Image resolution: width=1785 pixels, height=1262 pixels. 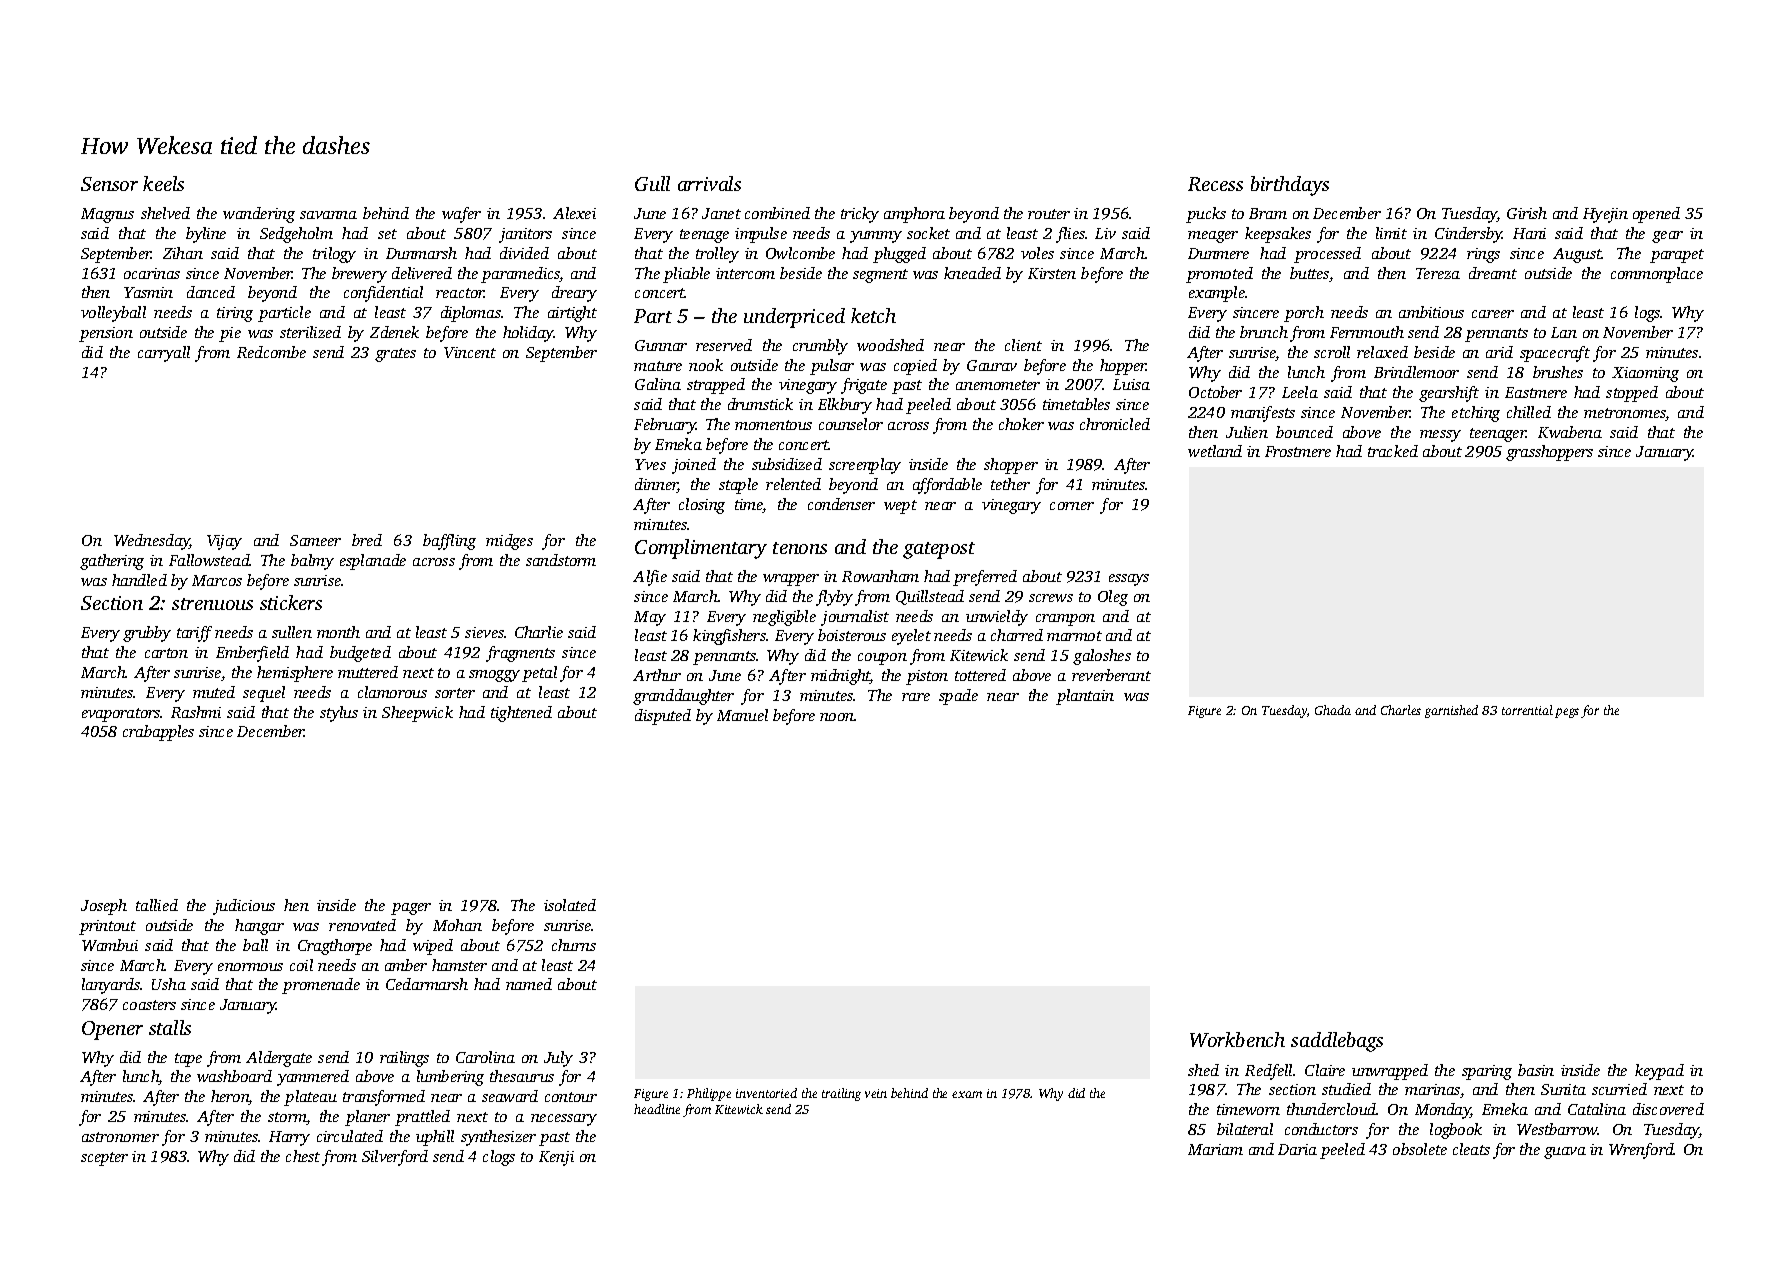 I want to click on heron, so click(x=230, y=1097).
